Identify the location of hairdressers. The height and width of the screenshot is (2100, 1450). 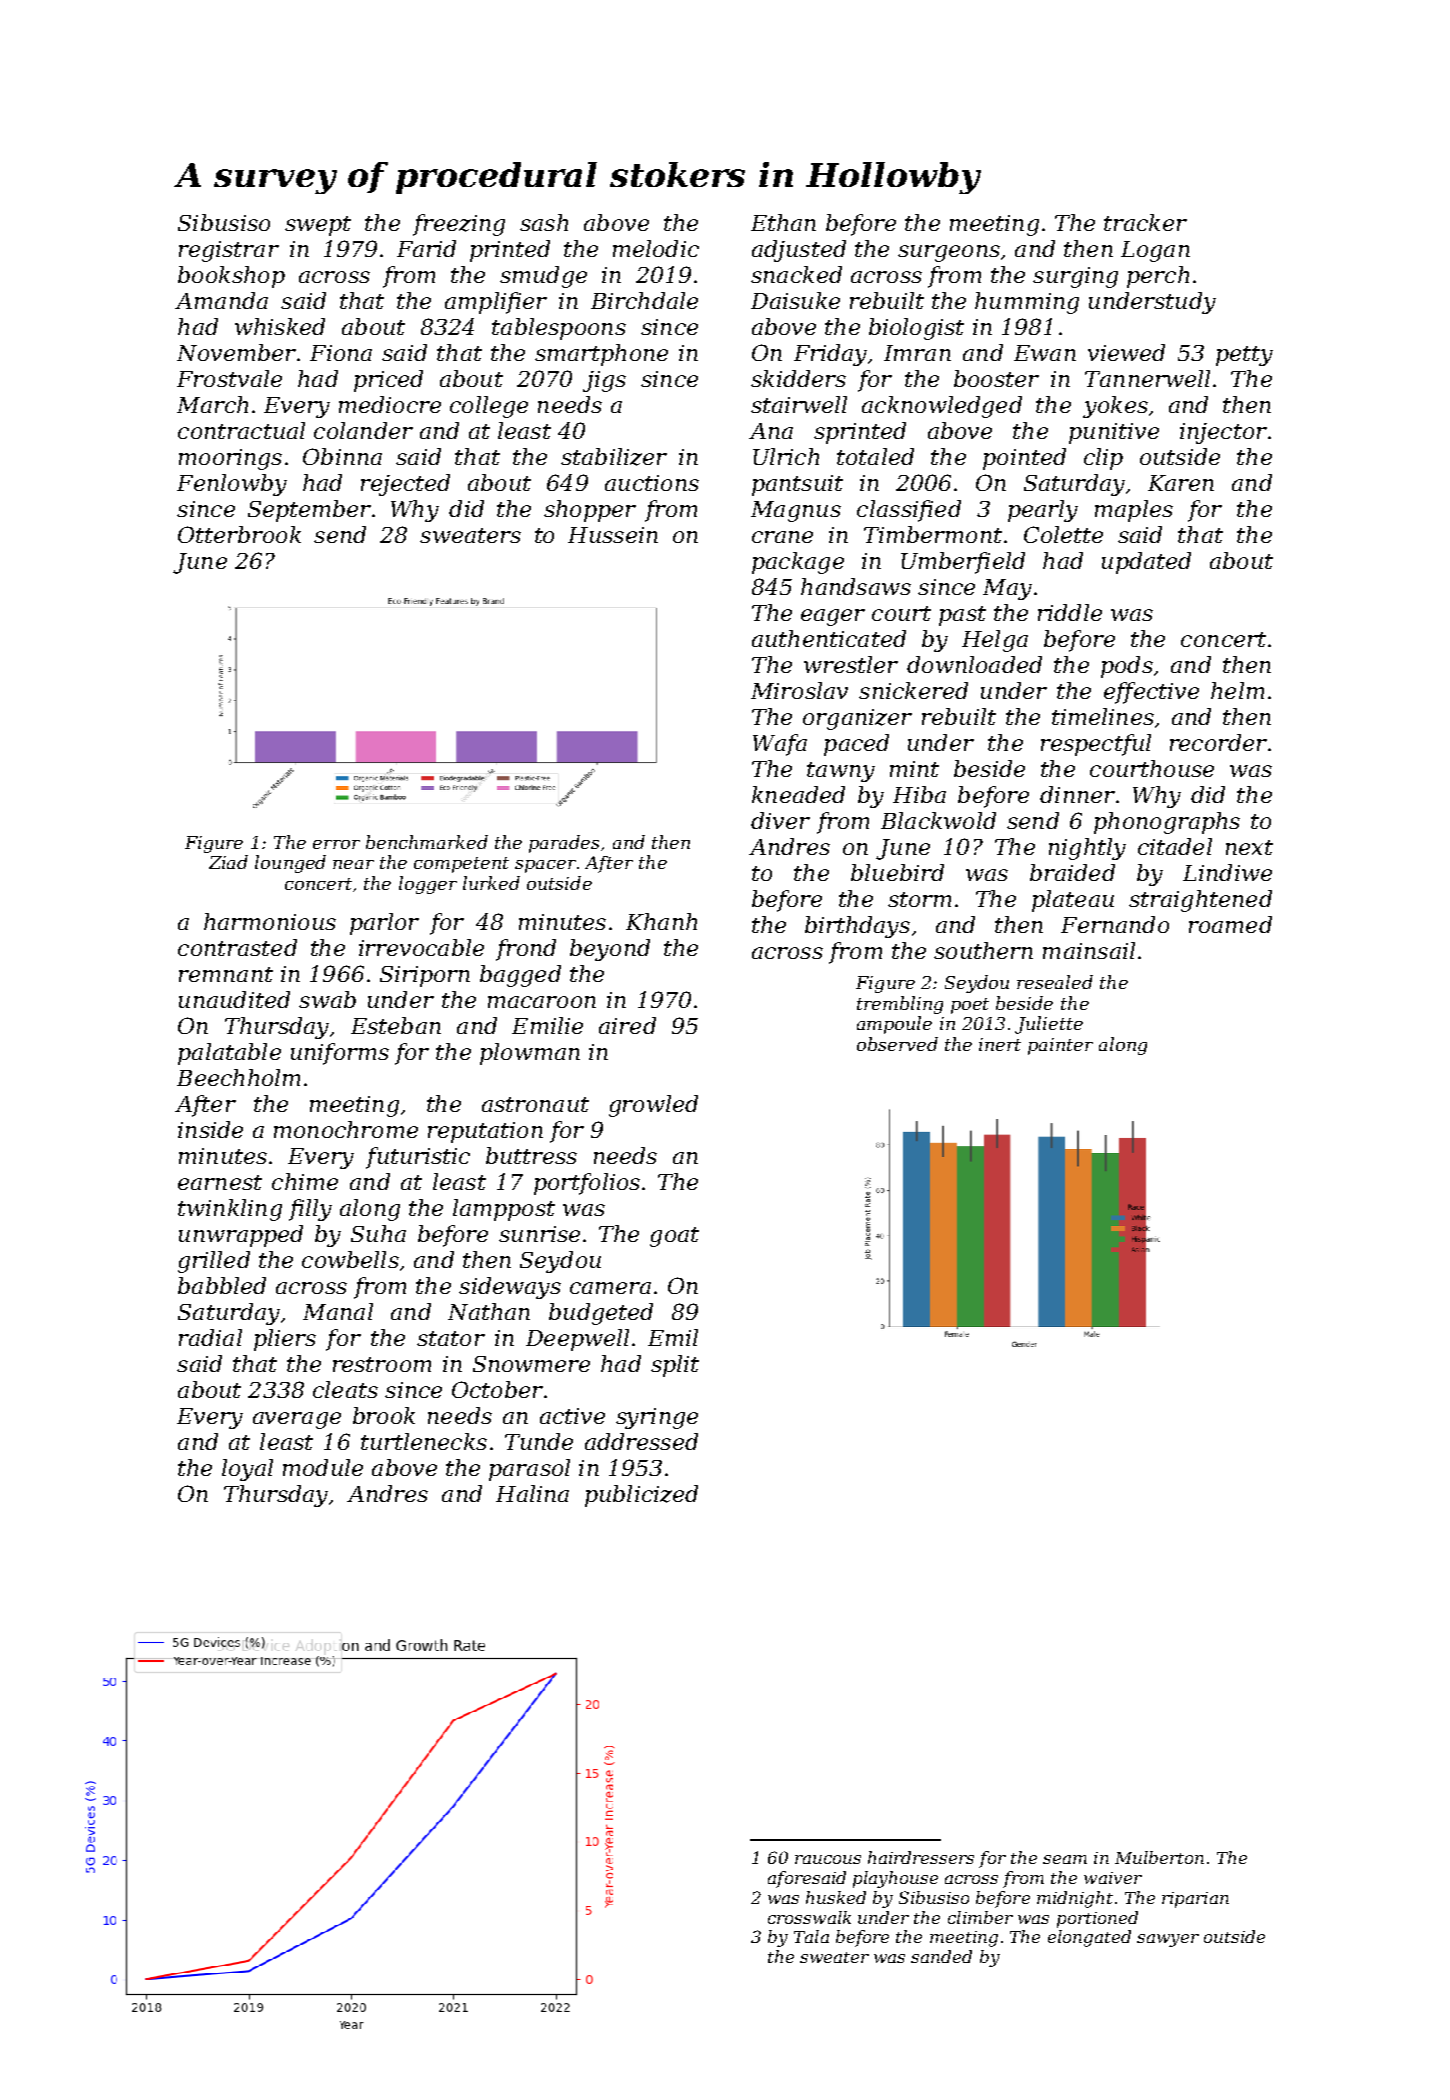
(921, 1857).
